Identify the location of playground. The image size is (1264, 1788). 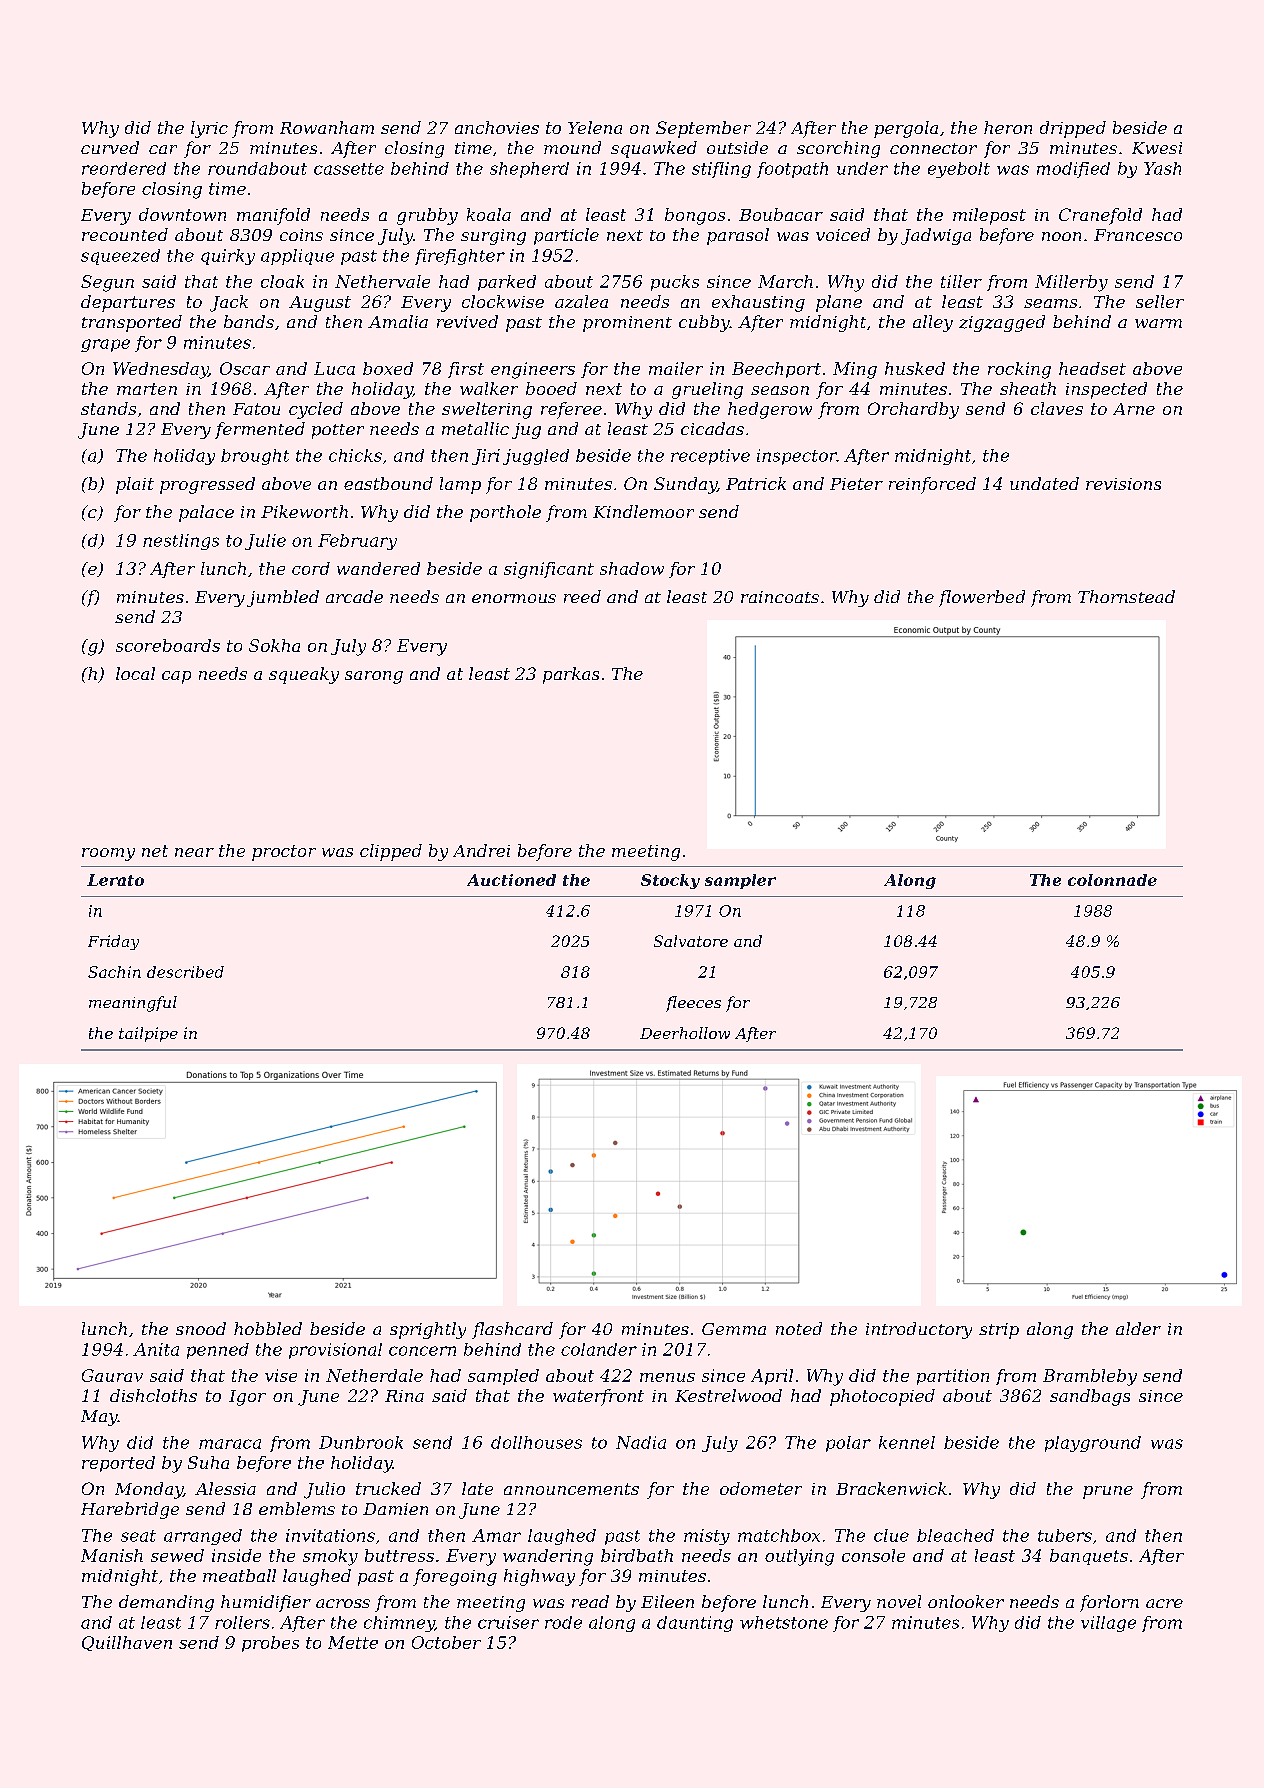
(1093, 1444).
